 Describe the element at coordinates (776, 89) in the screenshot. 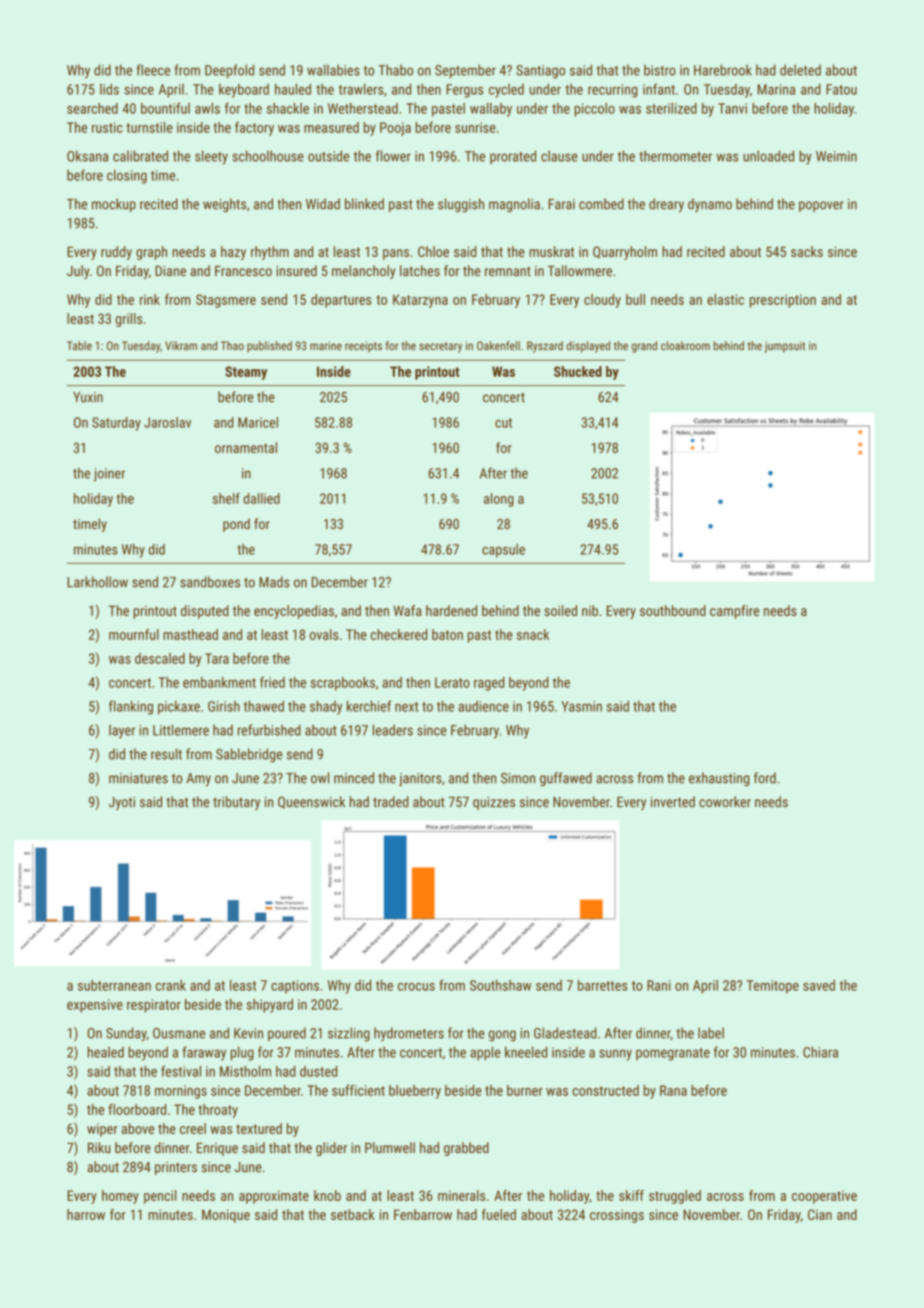

I see `Marina` at that location.
